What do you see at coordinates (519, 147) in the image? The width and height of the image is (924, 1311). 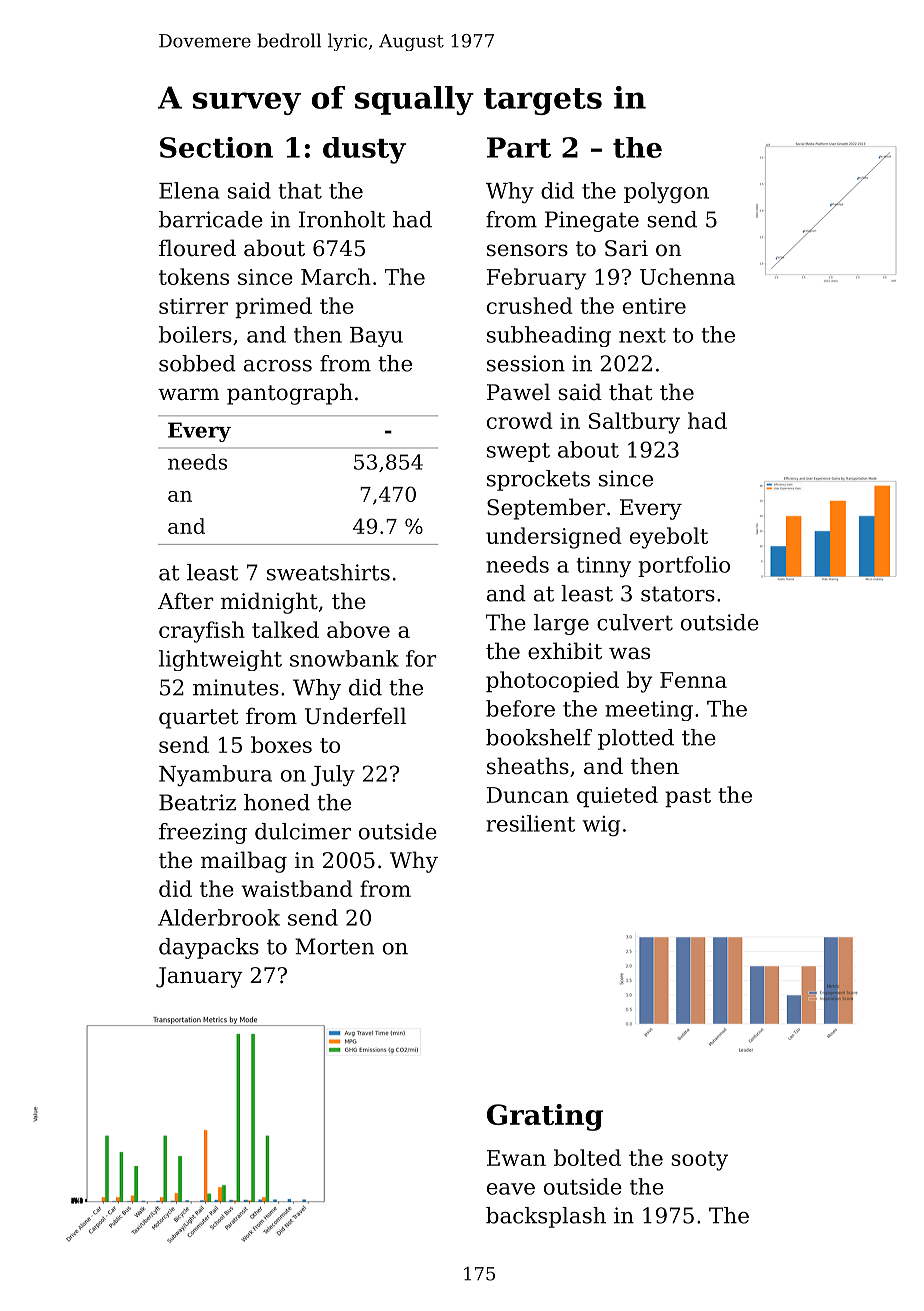 I see `Part` at bounding box center [519, 147].
